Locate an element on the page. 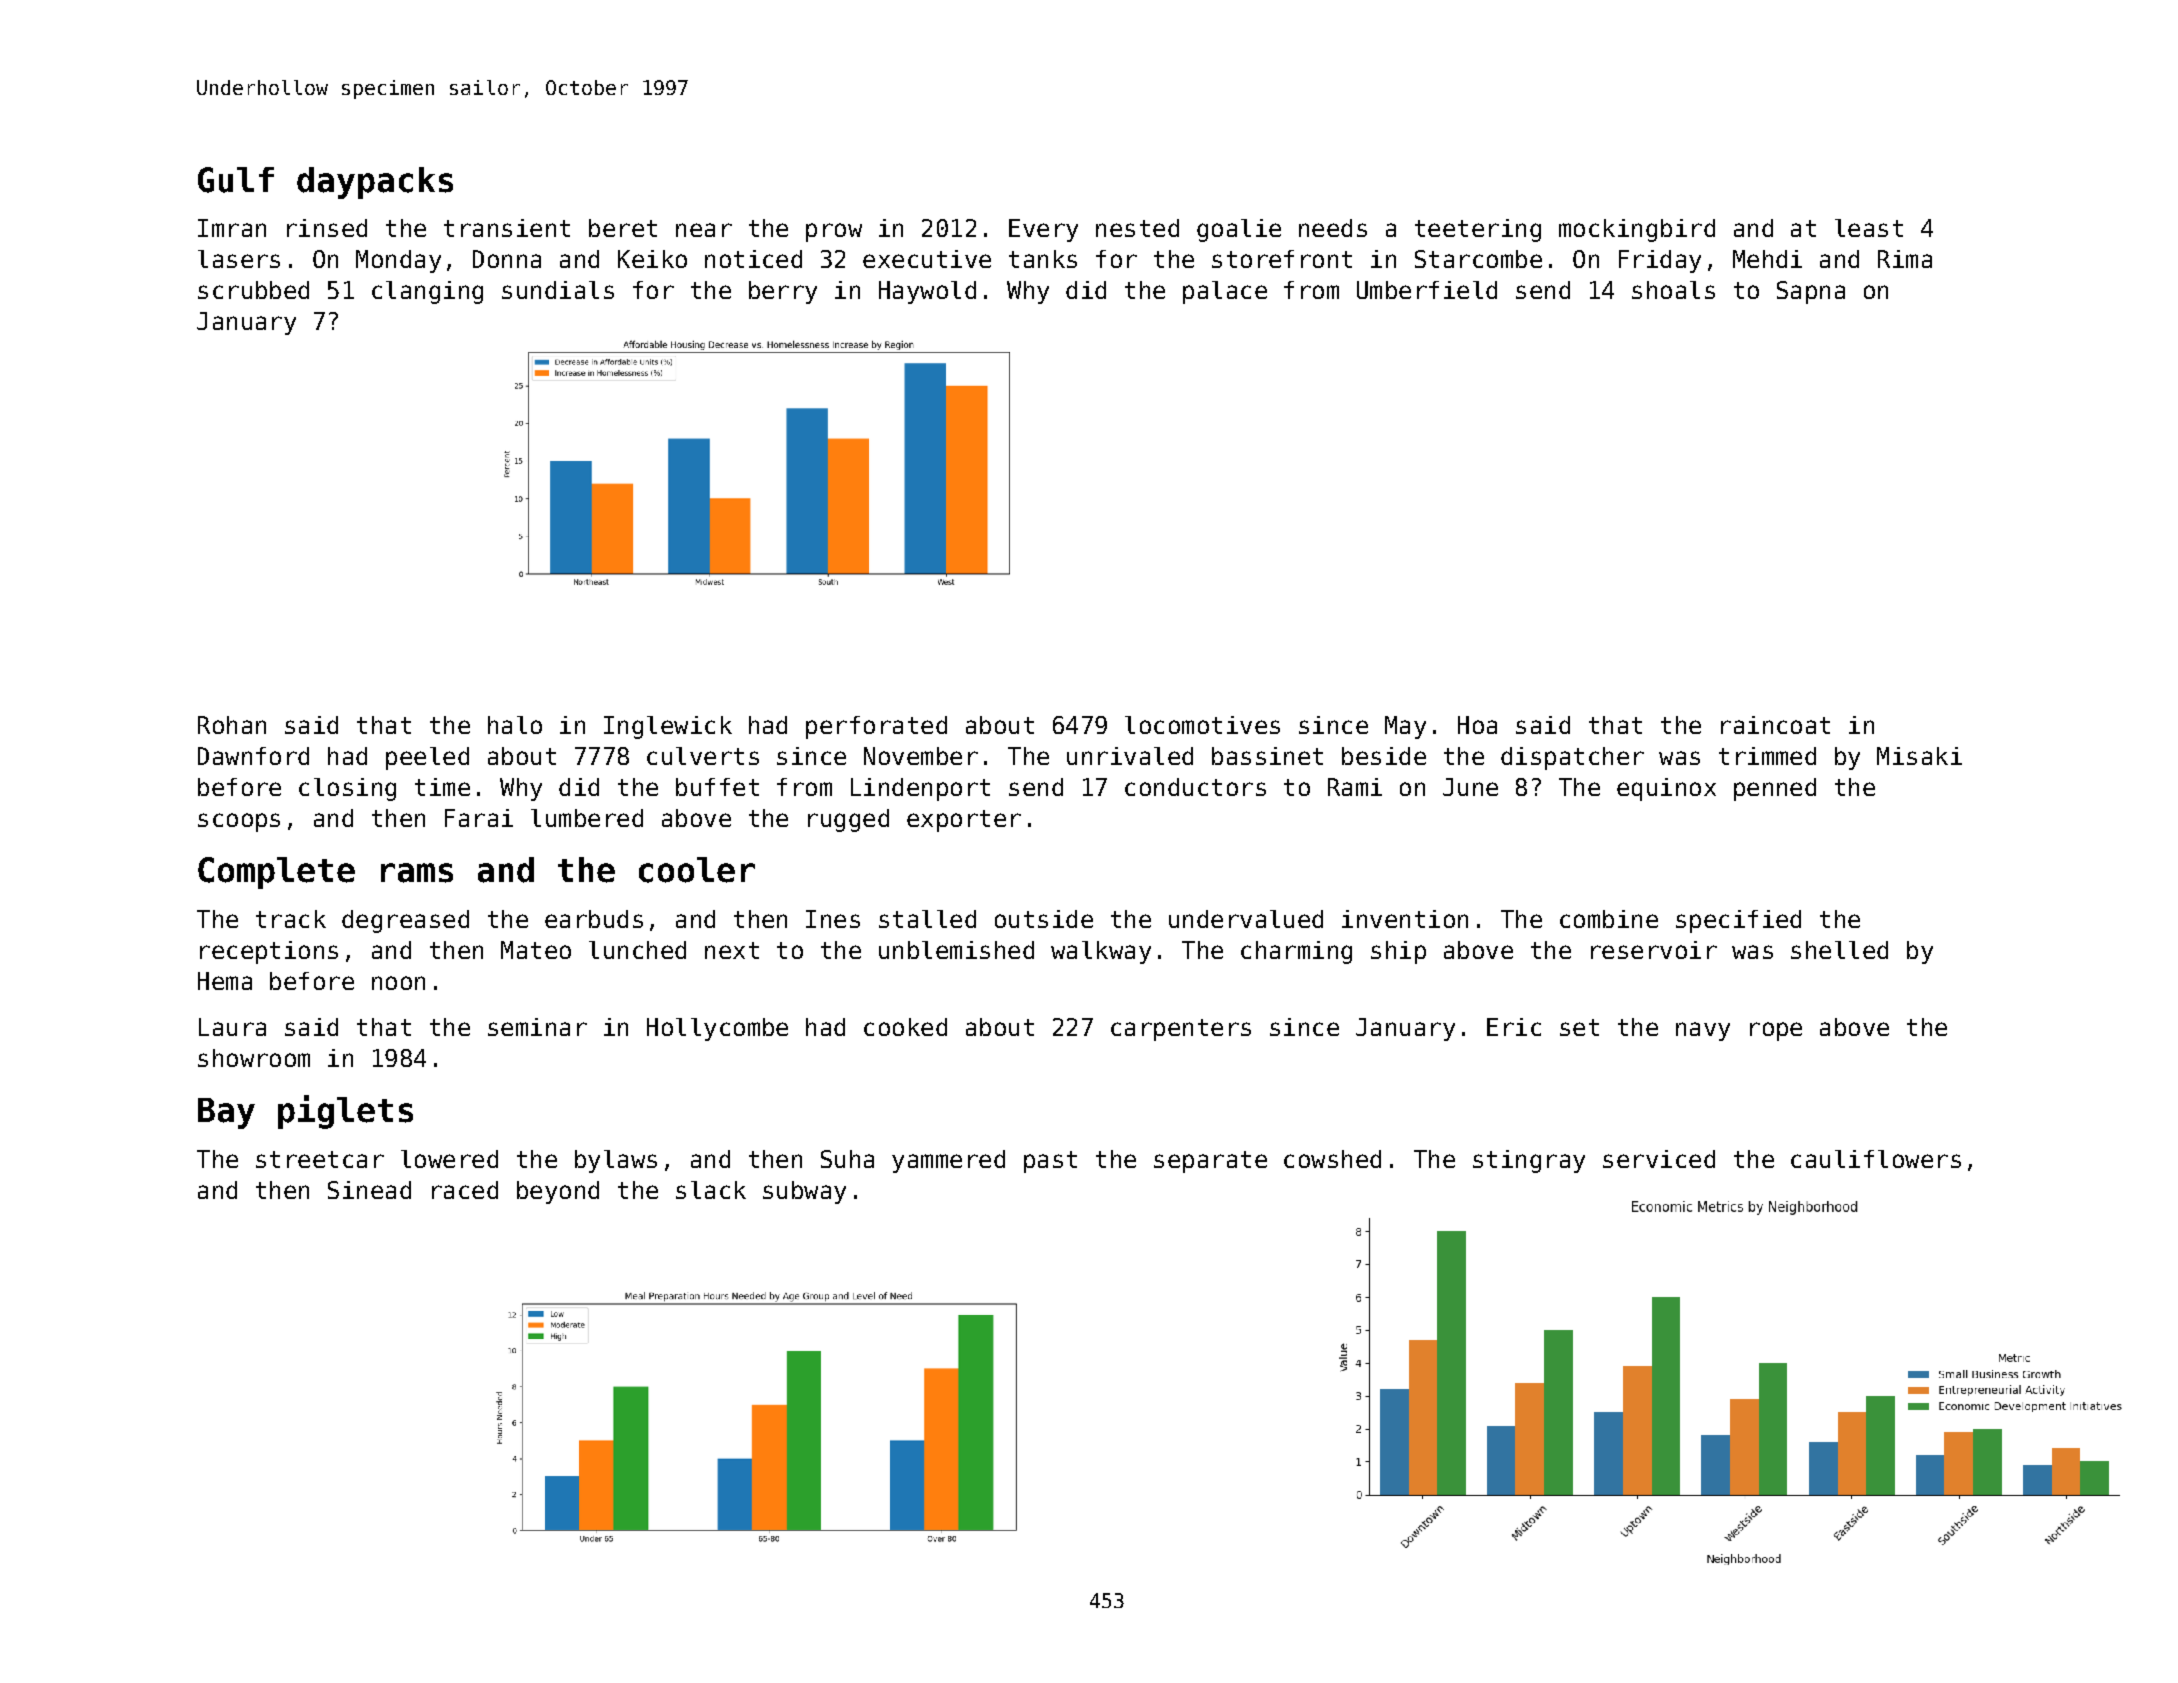 The height and width of the image is (1683, 2178). bylaws is located at coordinates (616, 1161).
